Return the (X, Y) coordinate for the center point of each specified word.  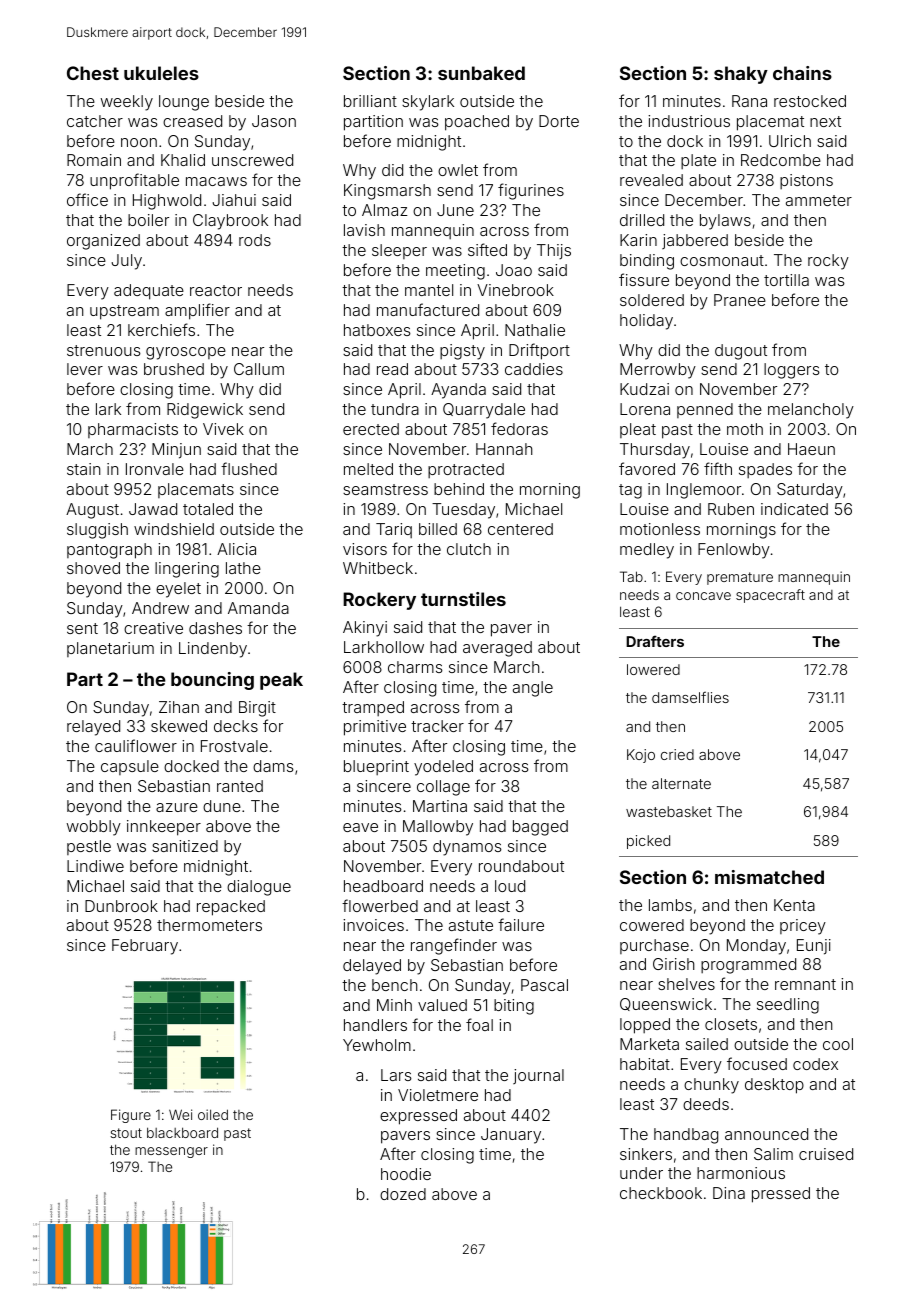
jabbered (695, 241)
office (87, 199)
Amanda (258, 608)
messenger (171, 1152)
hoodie (406, 1174)
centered (520, 529)
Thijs (554, 251)
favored (647, 468)
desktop (774, 1086)
